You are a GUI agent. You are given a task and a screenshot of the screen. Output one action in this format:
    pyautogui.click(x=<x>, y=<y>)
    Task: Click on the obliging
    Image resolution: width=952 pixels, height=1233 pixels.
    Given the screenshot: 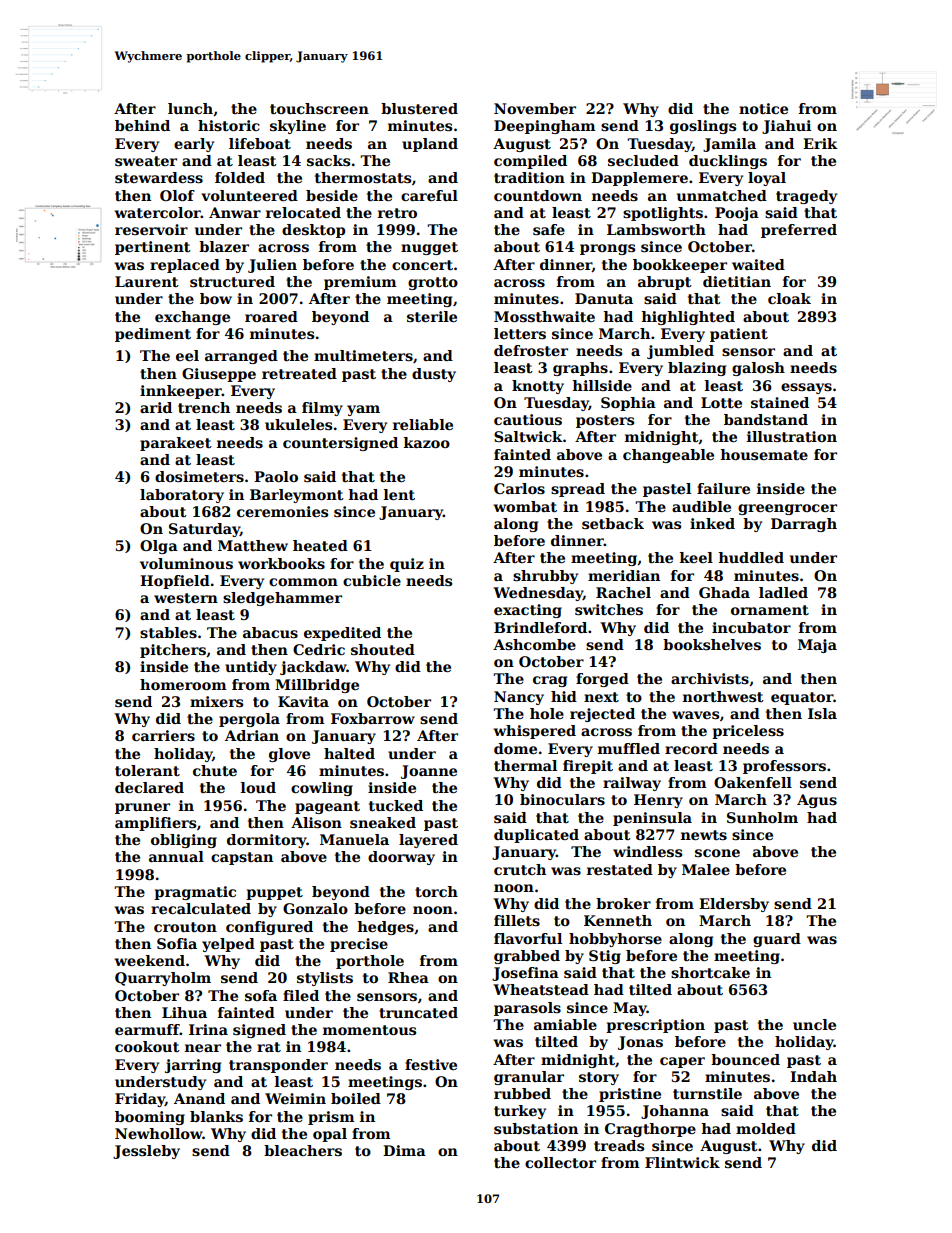 What is the action you would take?
    pyautogui.click(x=184, y=841)
